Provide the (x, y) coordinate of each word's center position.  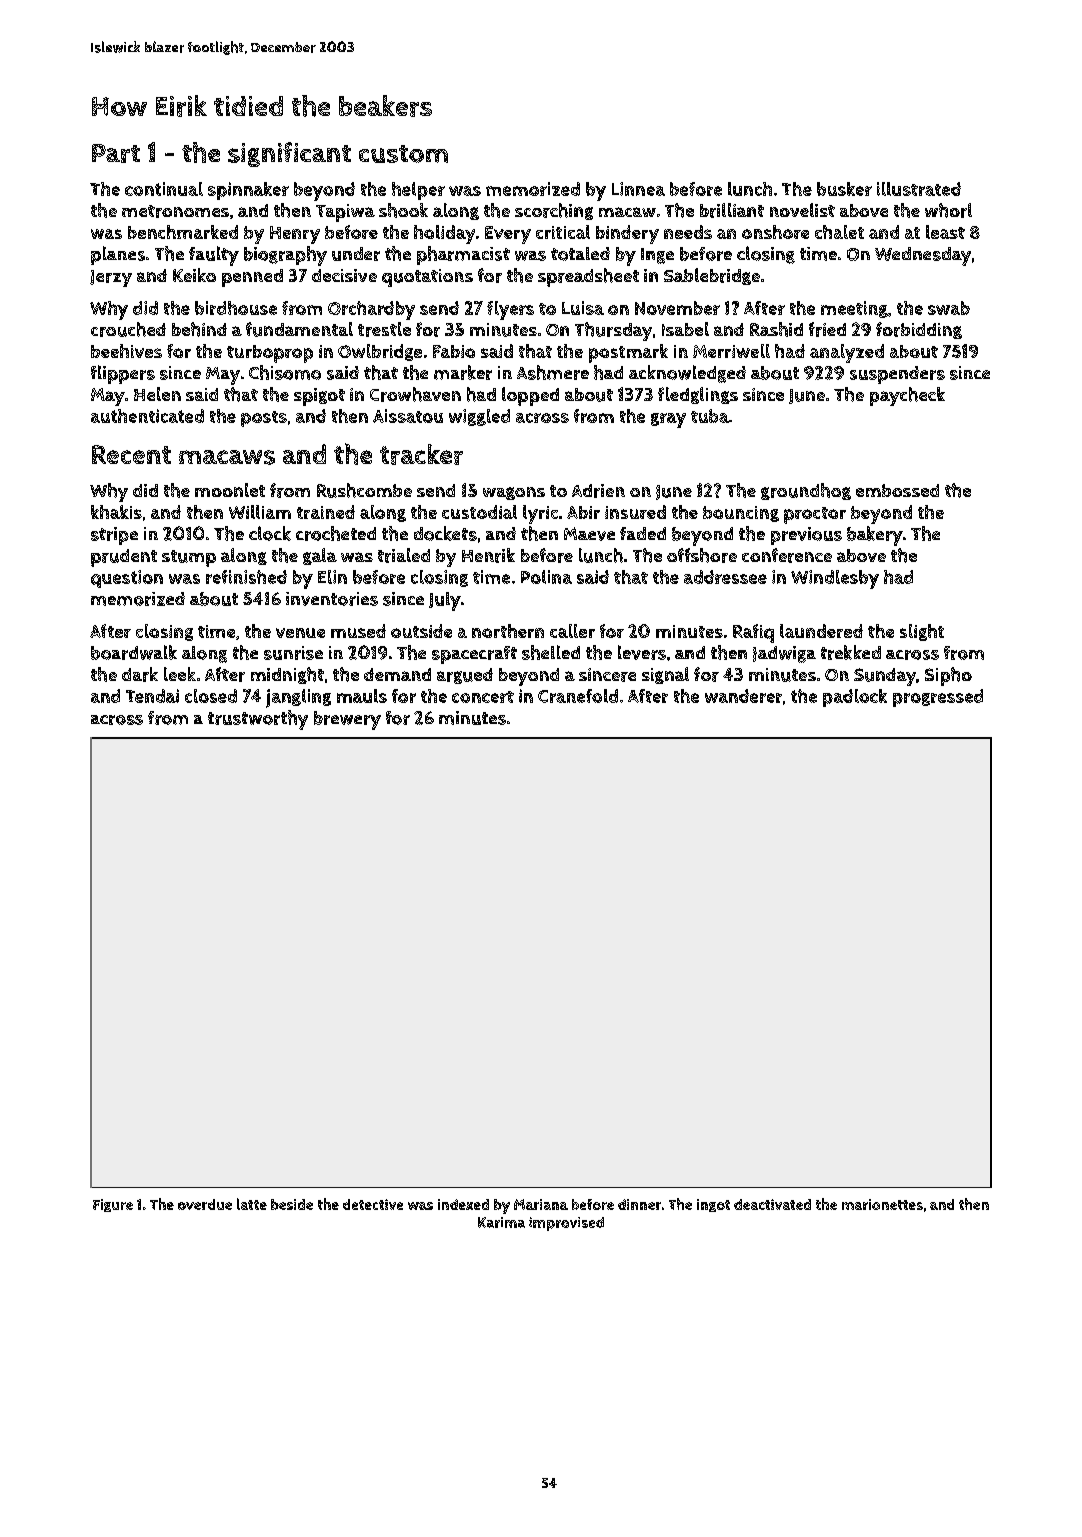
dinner (639, 1204)
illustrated (919, 189)
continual (164, 189)
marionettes (882, 1204)
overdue (205, 1204)
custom (403, 154)
